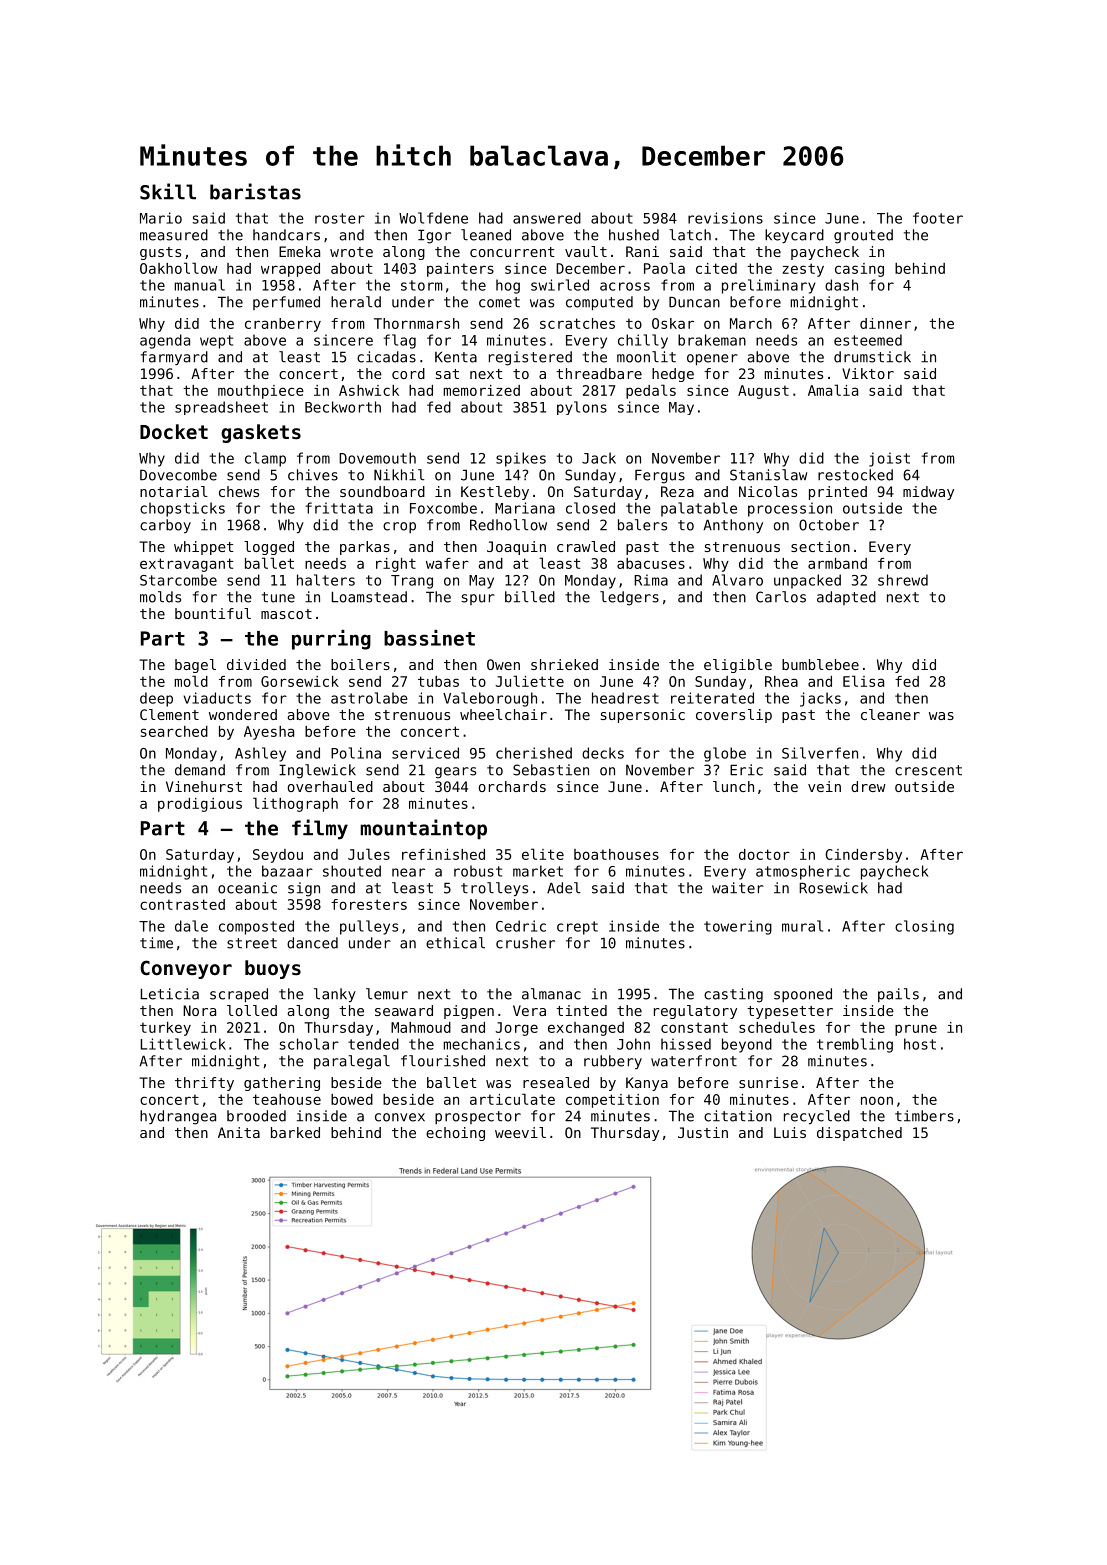 This image has height=1565, width=1107. I want to click on Justin, so click(703, 1132).
